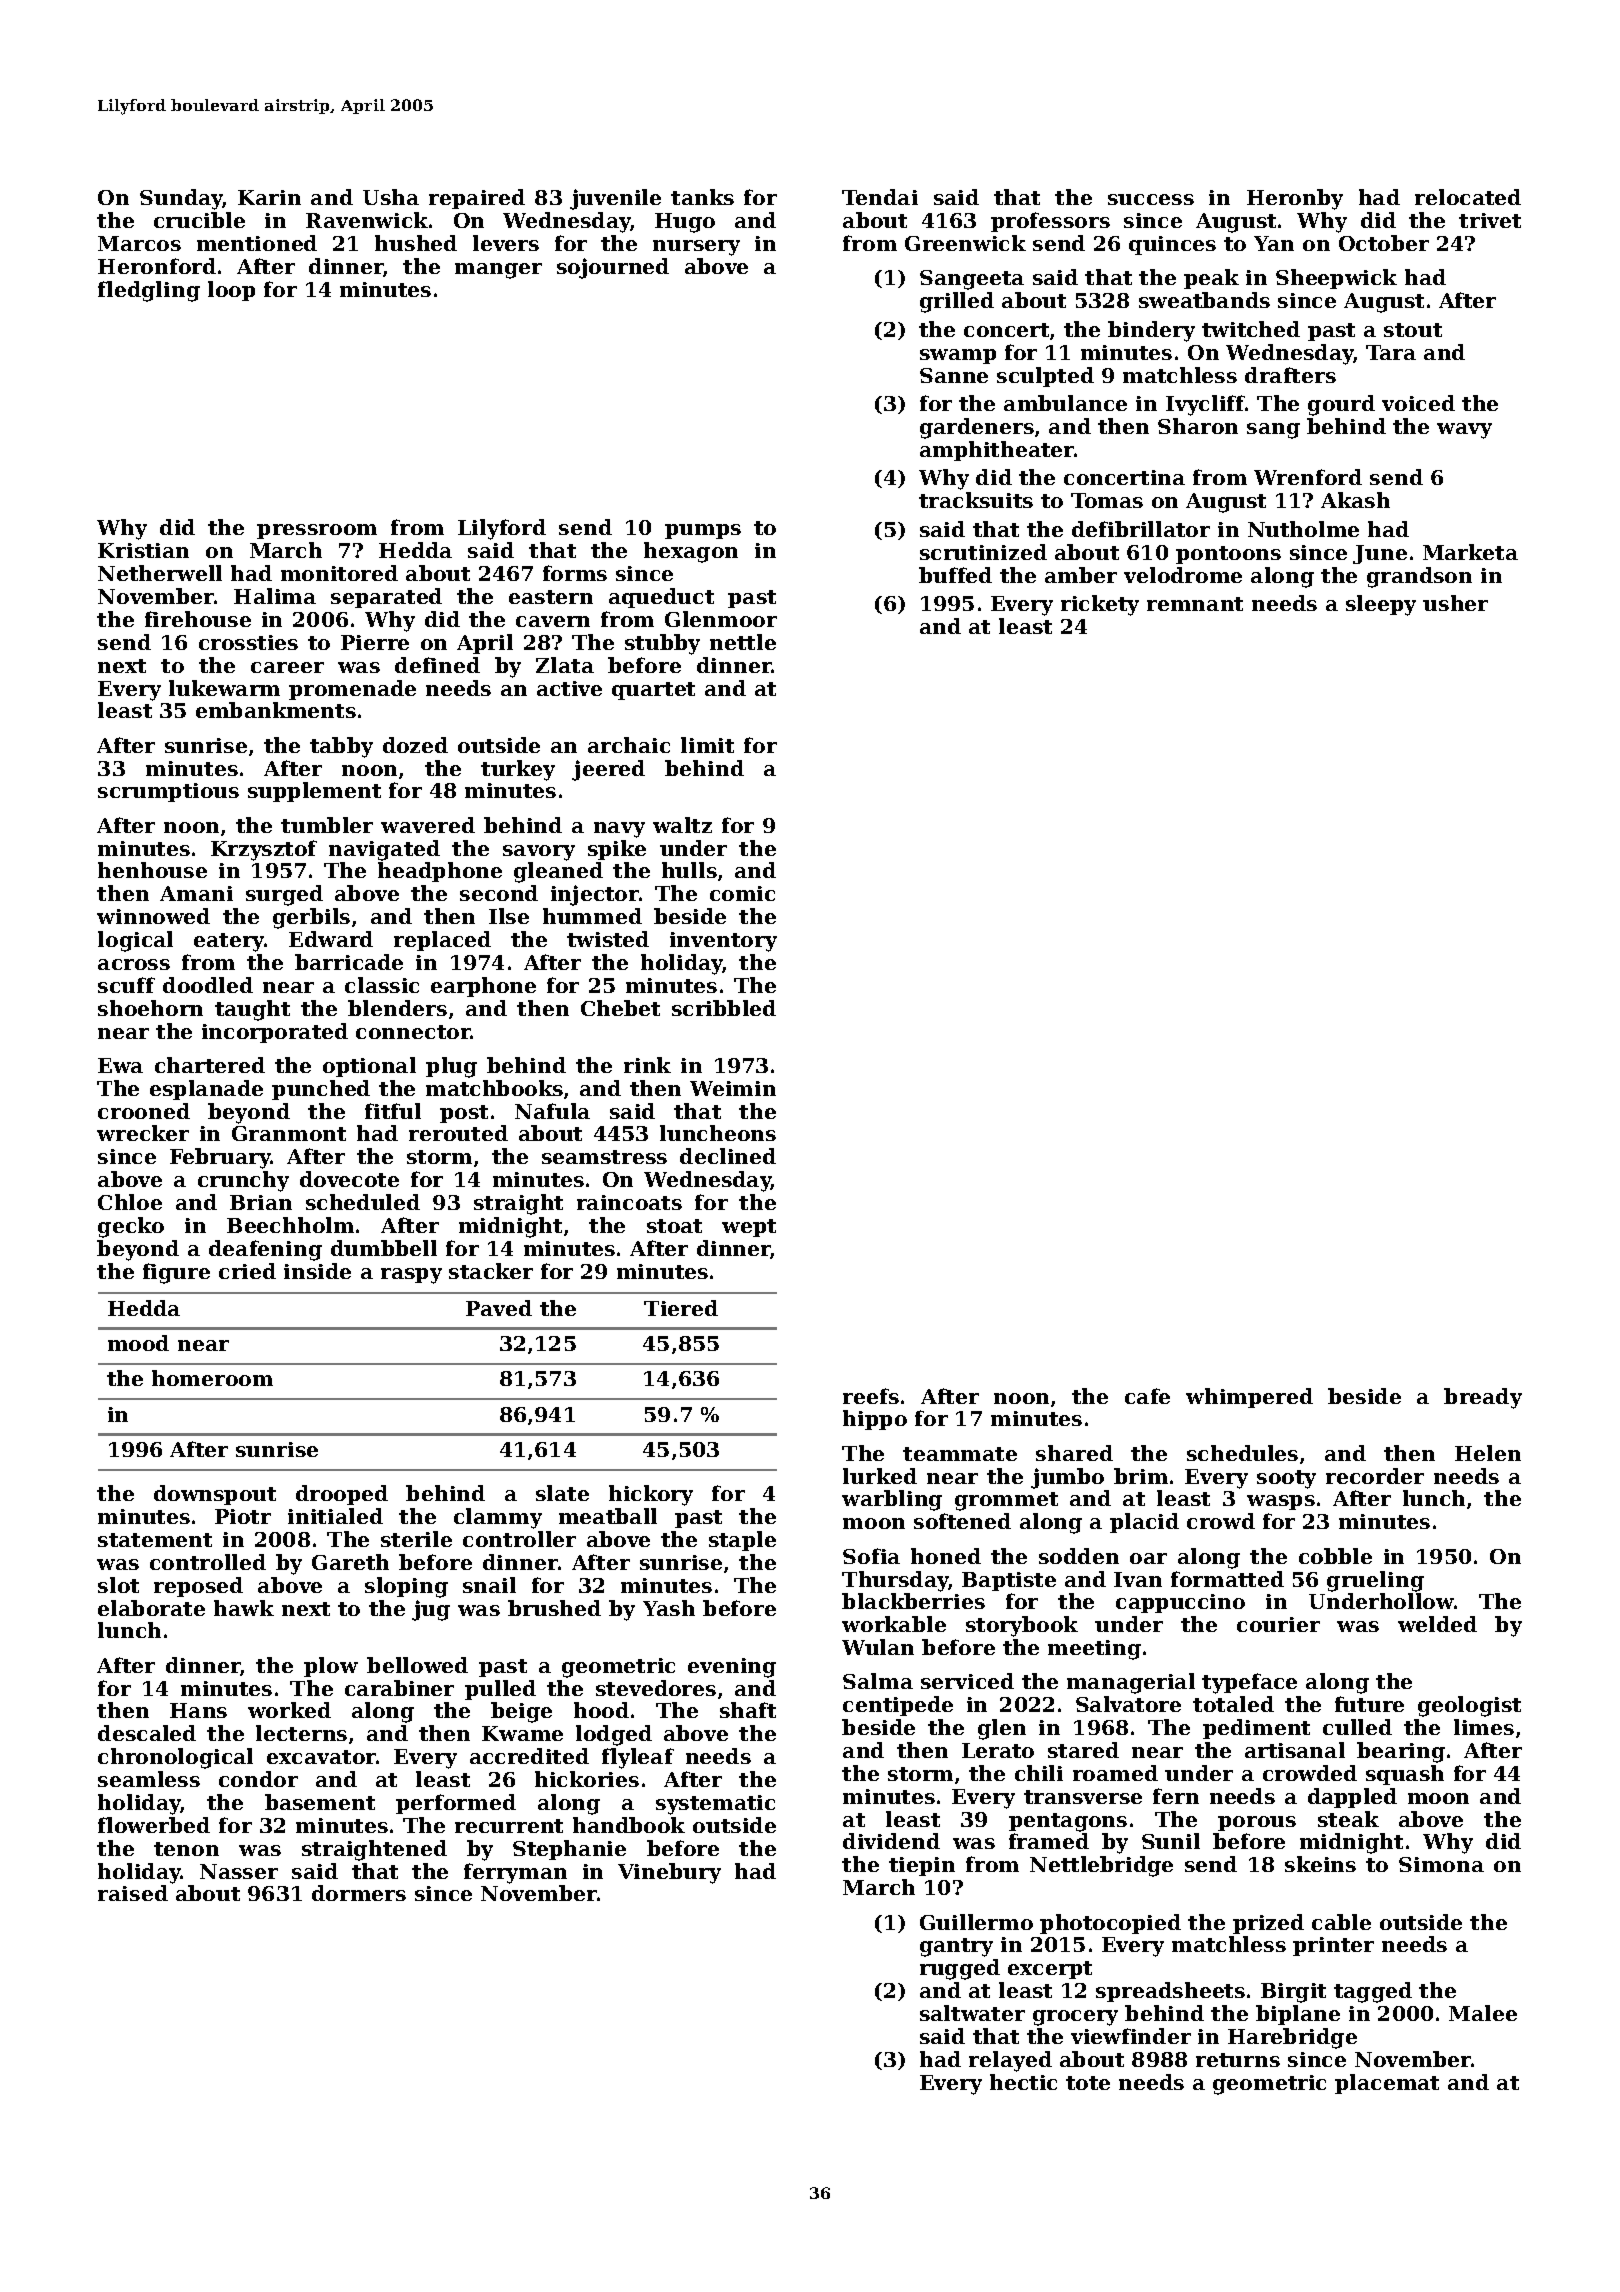 The image size is (1620, 2292). What do you see at coordinates (608, 770) in the screenshot?
I see `jeered` at bounding box center [608, 770].
